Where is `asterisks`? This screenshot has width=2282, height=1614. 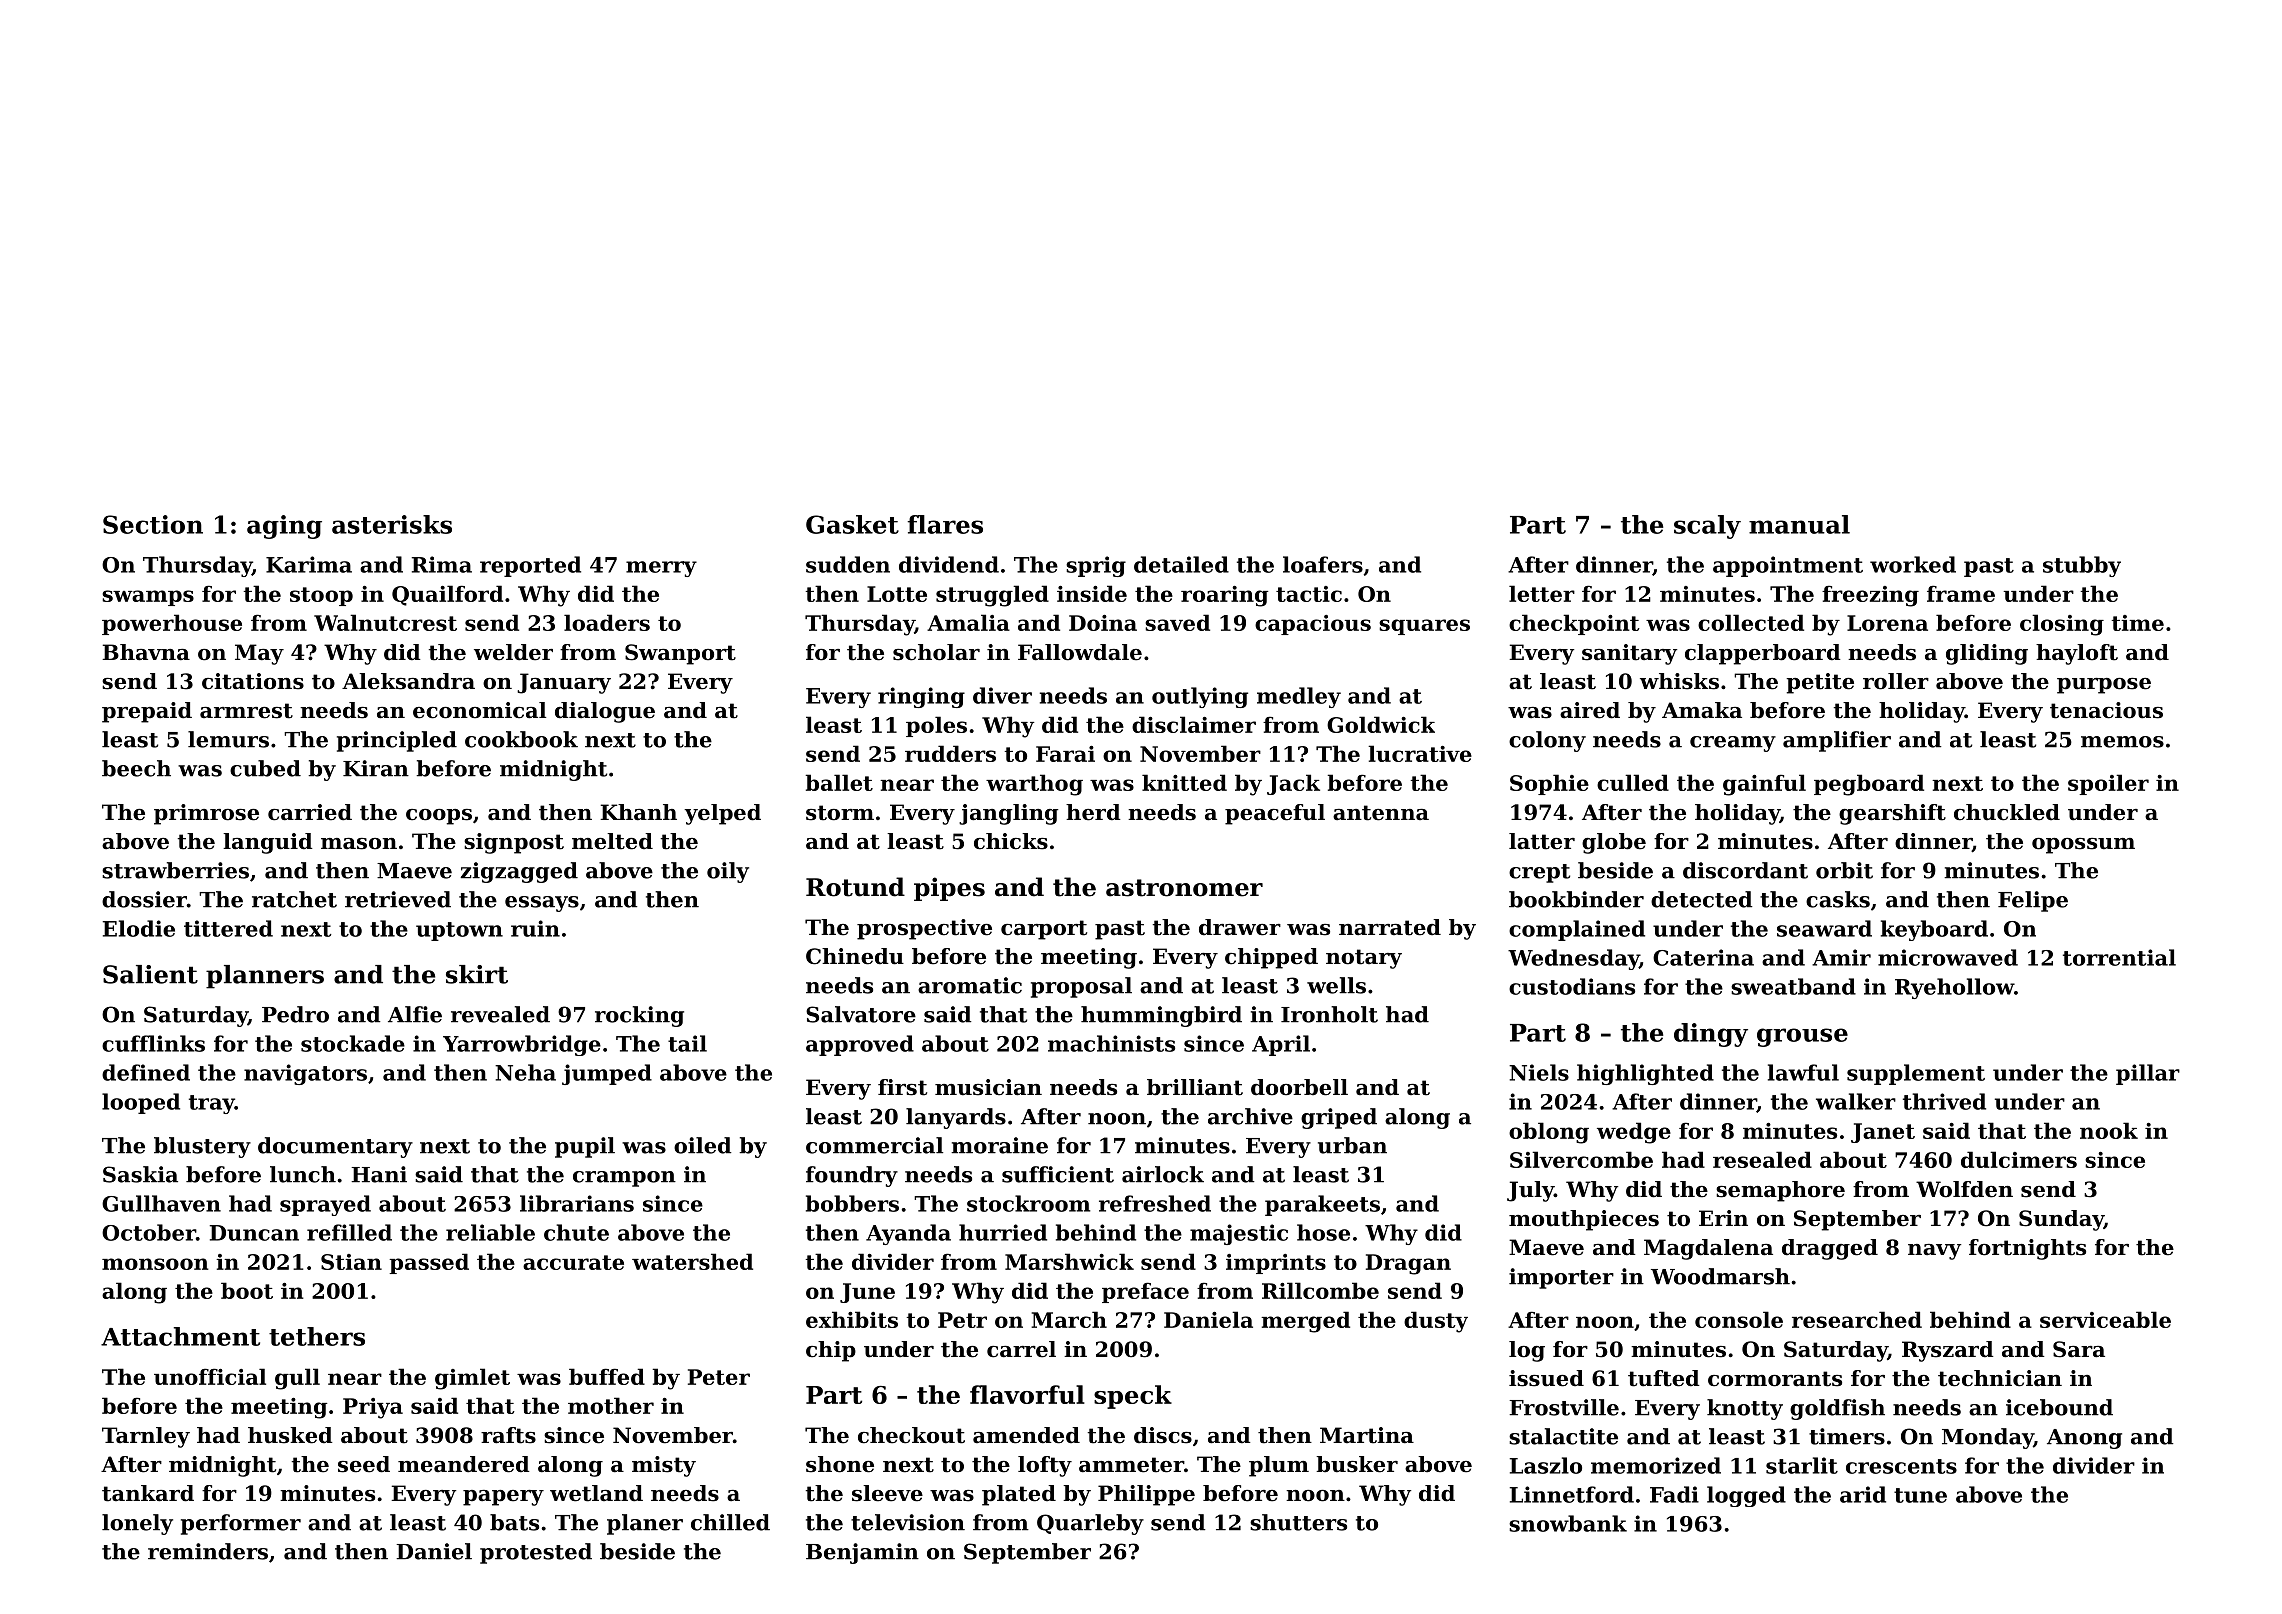
asterisks is located at coordinates (392, 524).
